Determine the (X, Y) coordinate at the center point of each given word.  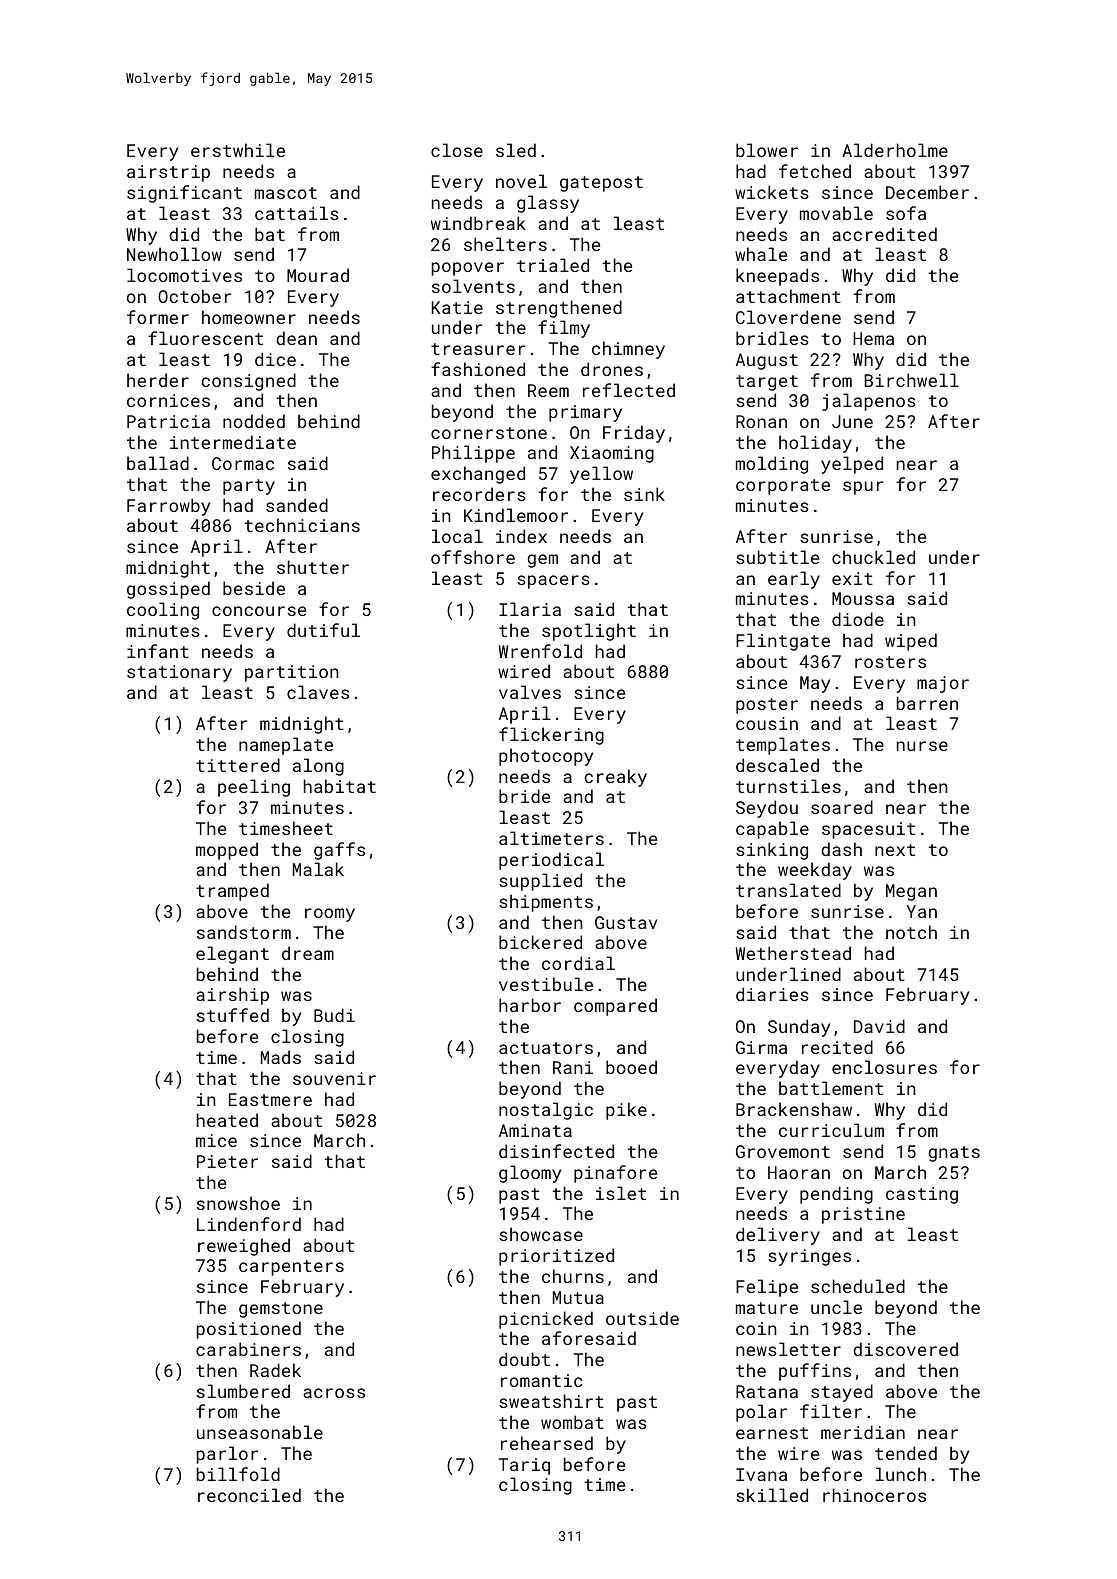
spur (863, 488)
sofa (906, 213)
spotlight (589, 632)
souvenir (334, 1078)
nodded (254, 421)
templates (783, 746)
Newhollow (174, 254)
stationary (179, 673)
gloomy (530, 1174)
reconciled (249, 1495)
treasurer (478, 349)
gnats (954, 1154)
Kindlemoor (516, 515)
